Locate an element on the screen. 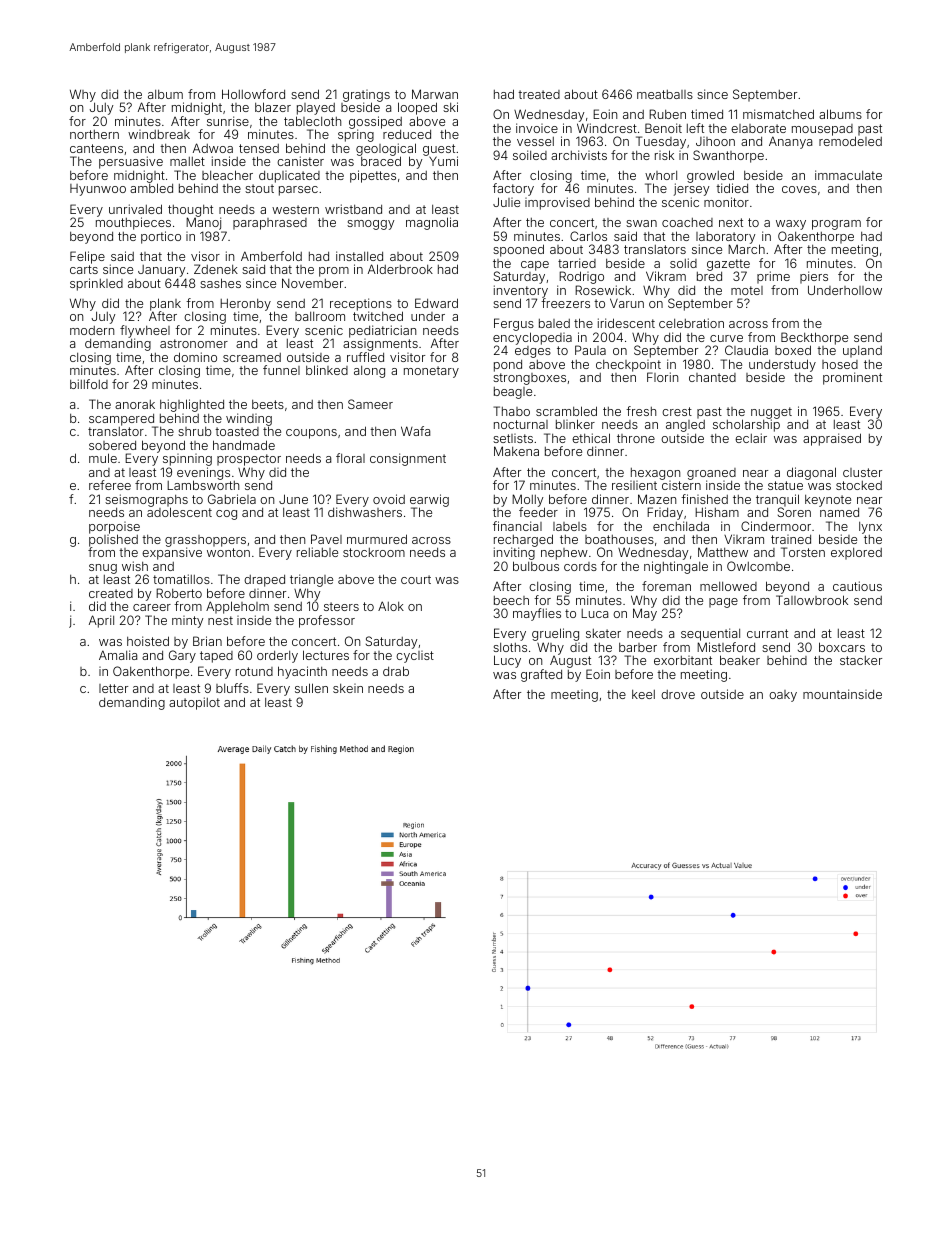  stout is located at coordinates (259, 188).
